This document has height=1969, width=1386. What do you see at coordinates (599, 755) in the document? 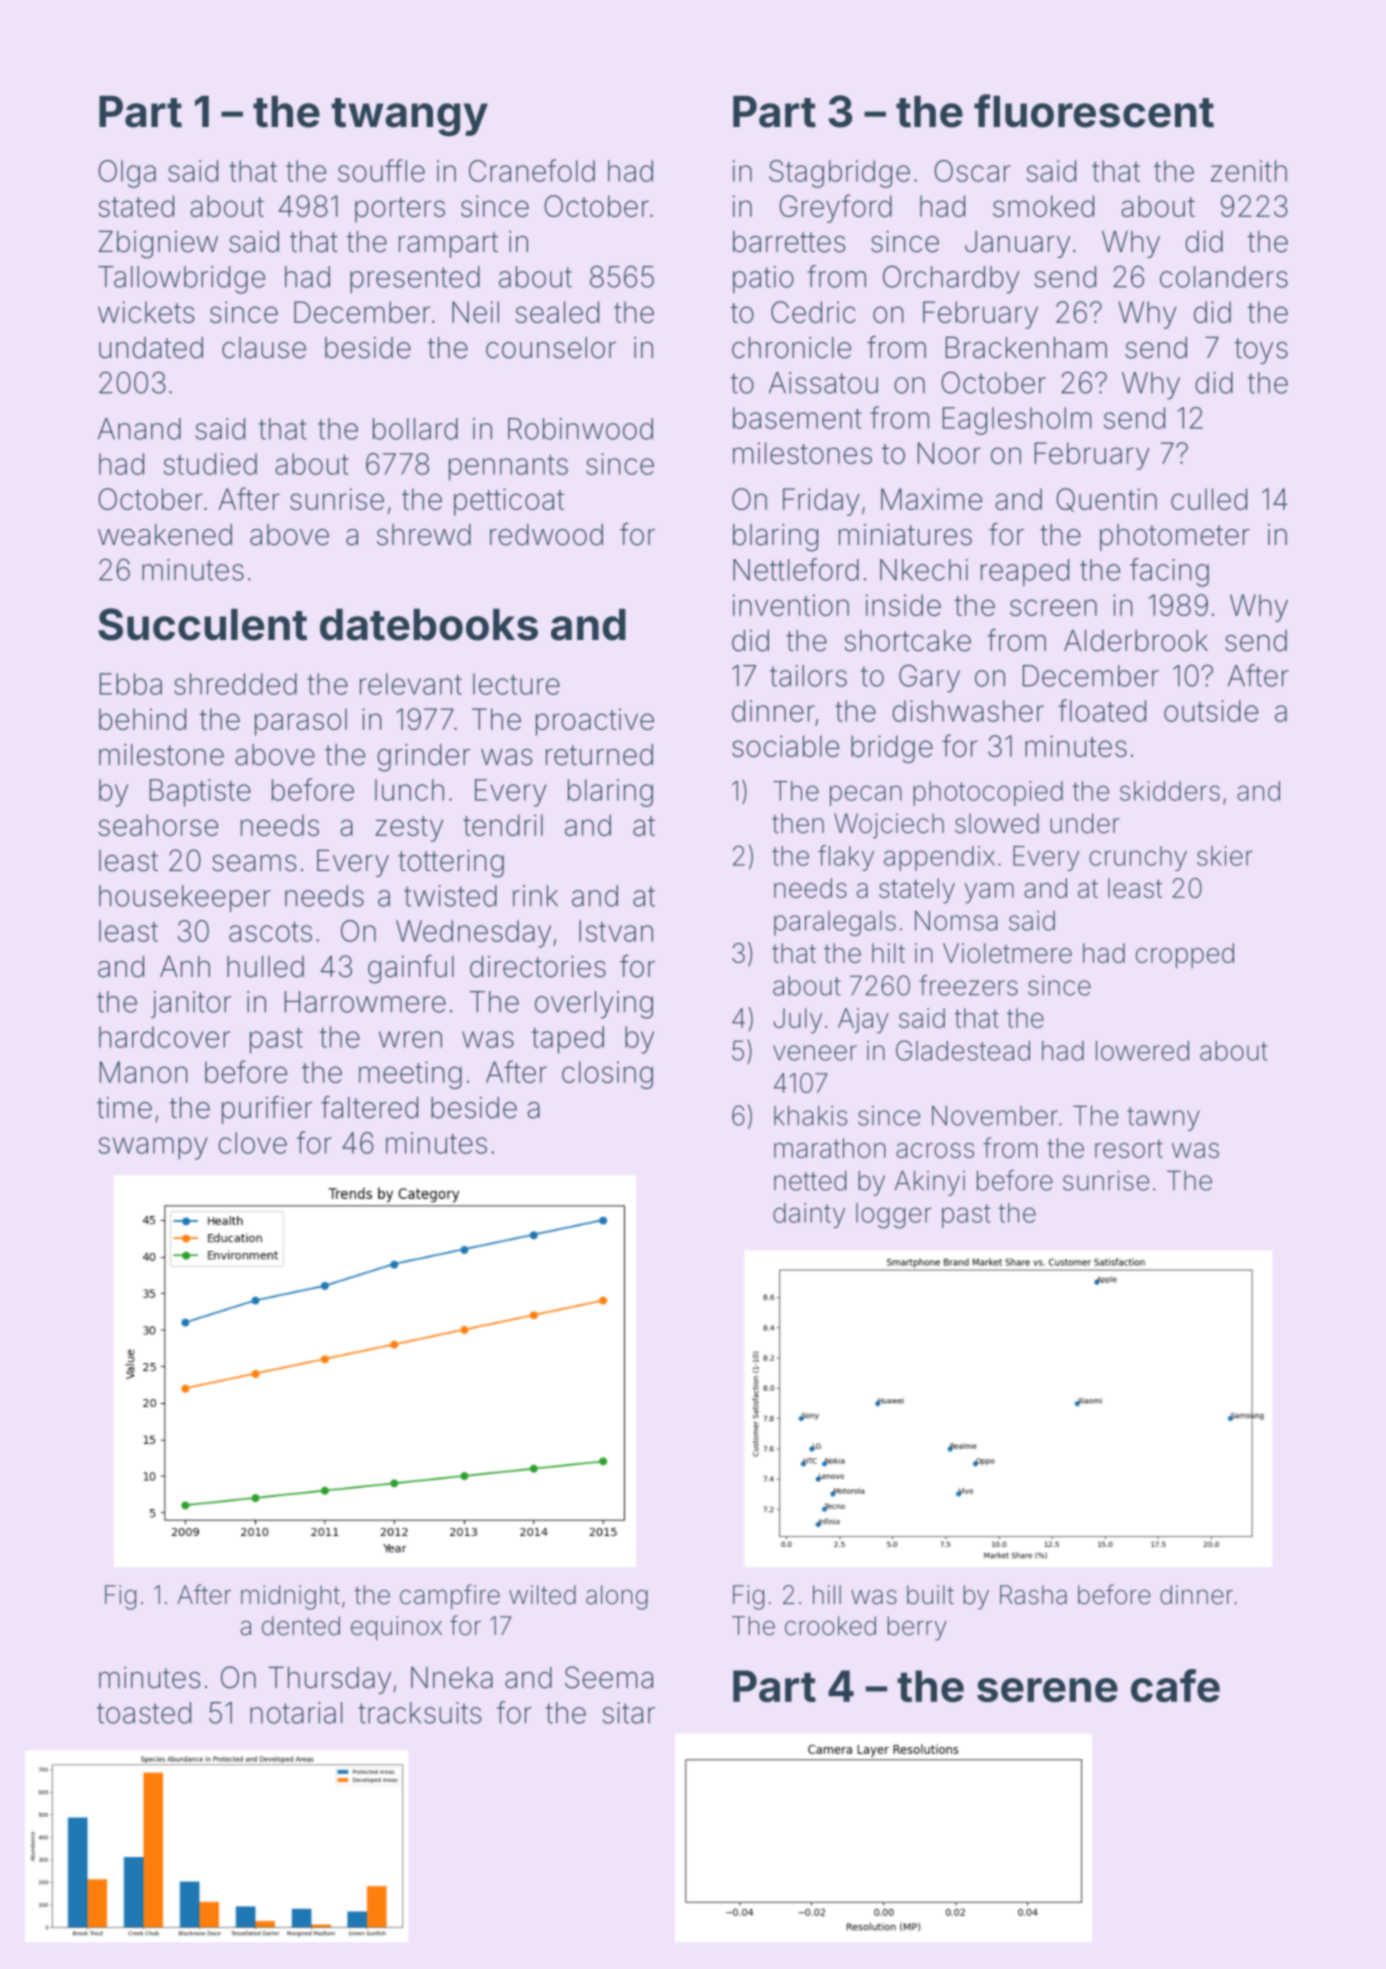
I see `returned` at bounding box center [599, 755].
